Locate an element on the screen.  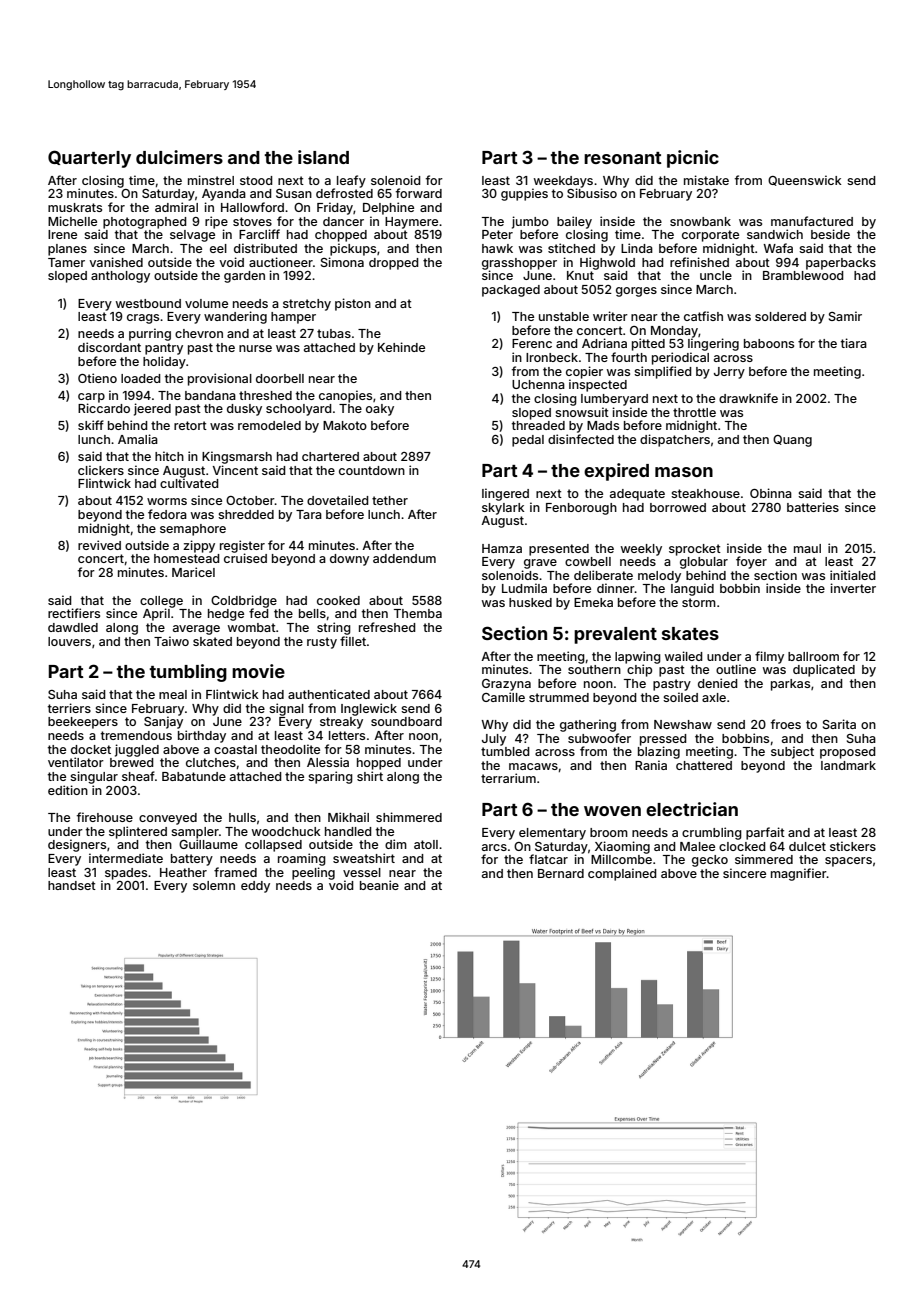
beanie is located at coordinates (379, 885).
